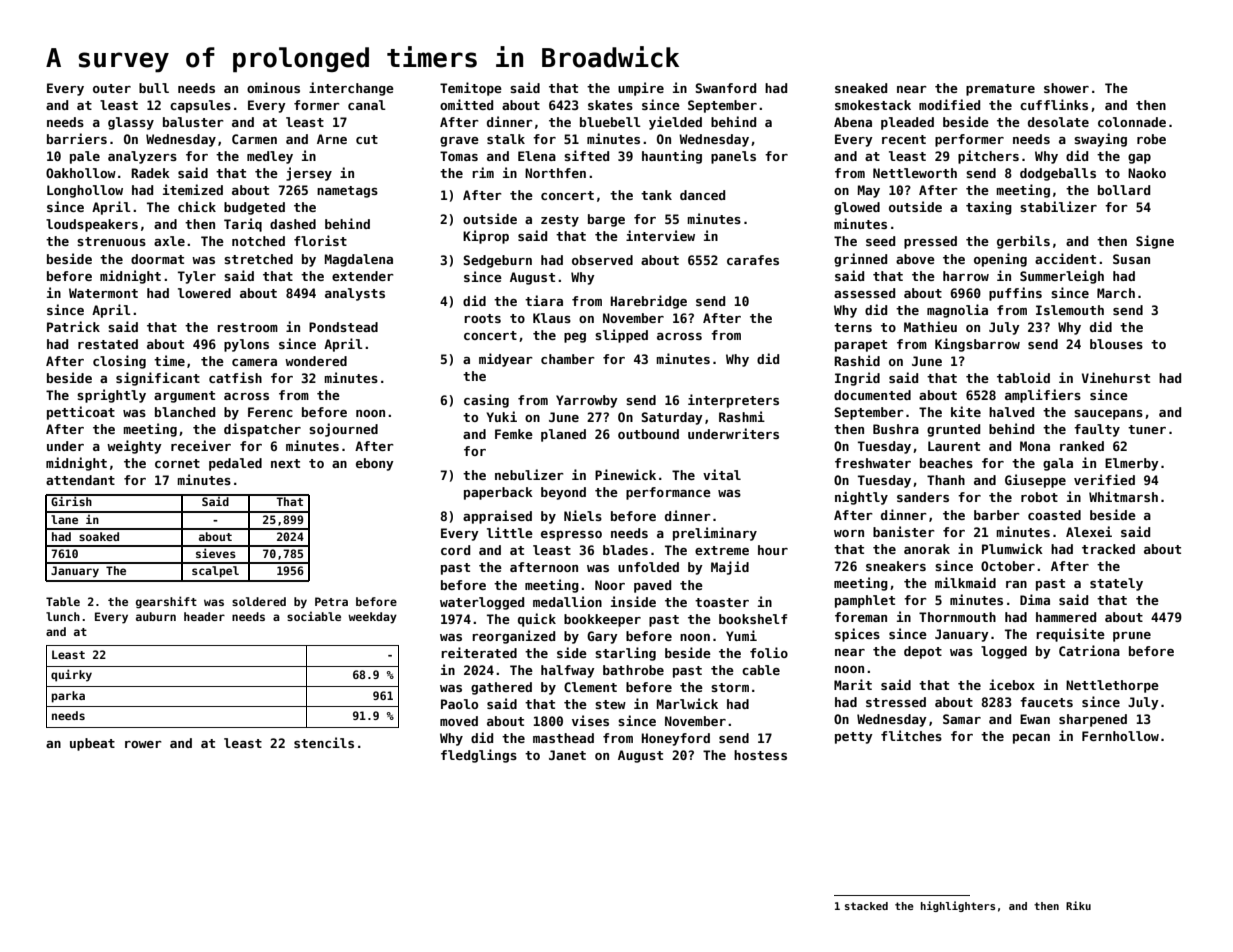 This screenshot has height=952, width=1233. What do you see at coordinates (1108, 549) in the screenshot?
I see `tracked` at bounding box center [1108, 549].
